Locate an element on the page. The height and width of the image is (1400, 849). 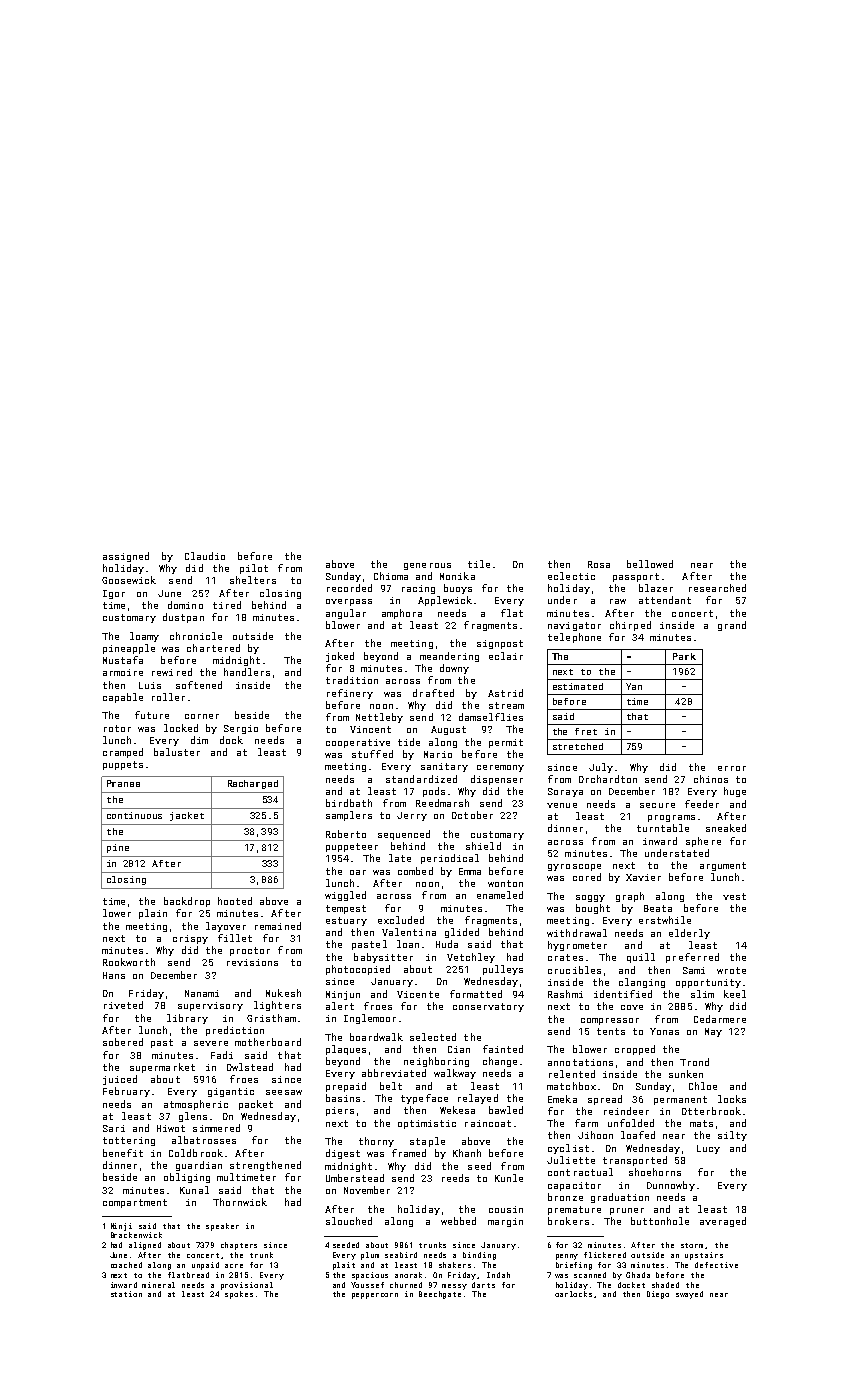
backdrop is located at coordinates (187, 902).
